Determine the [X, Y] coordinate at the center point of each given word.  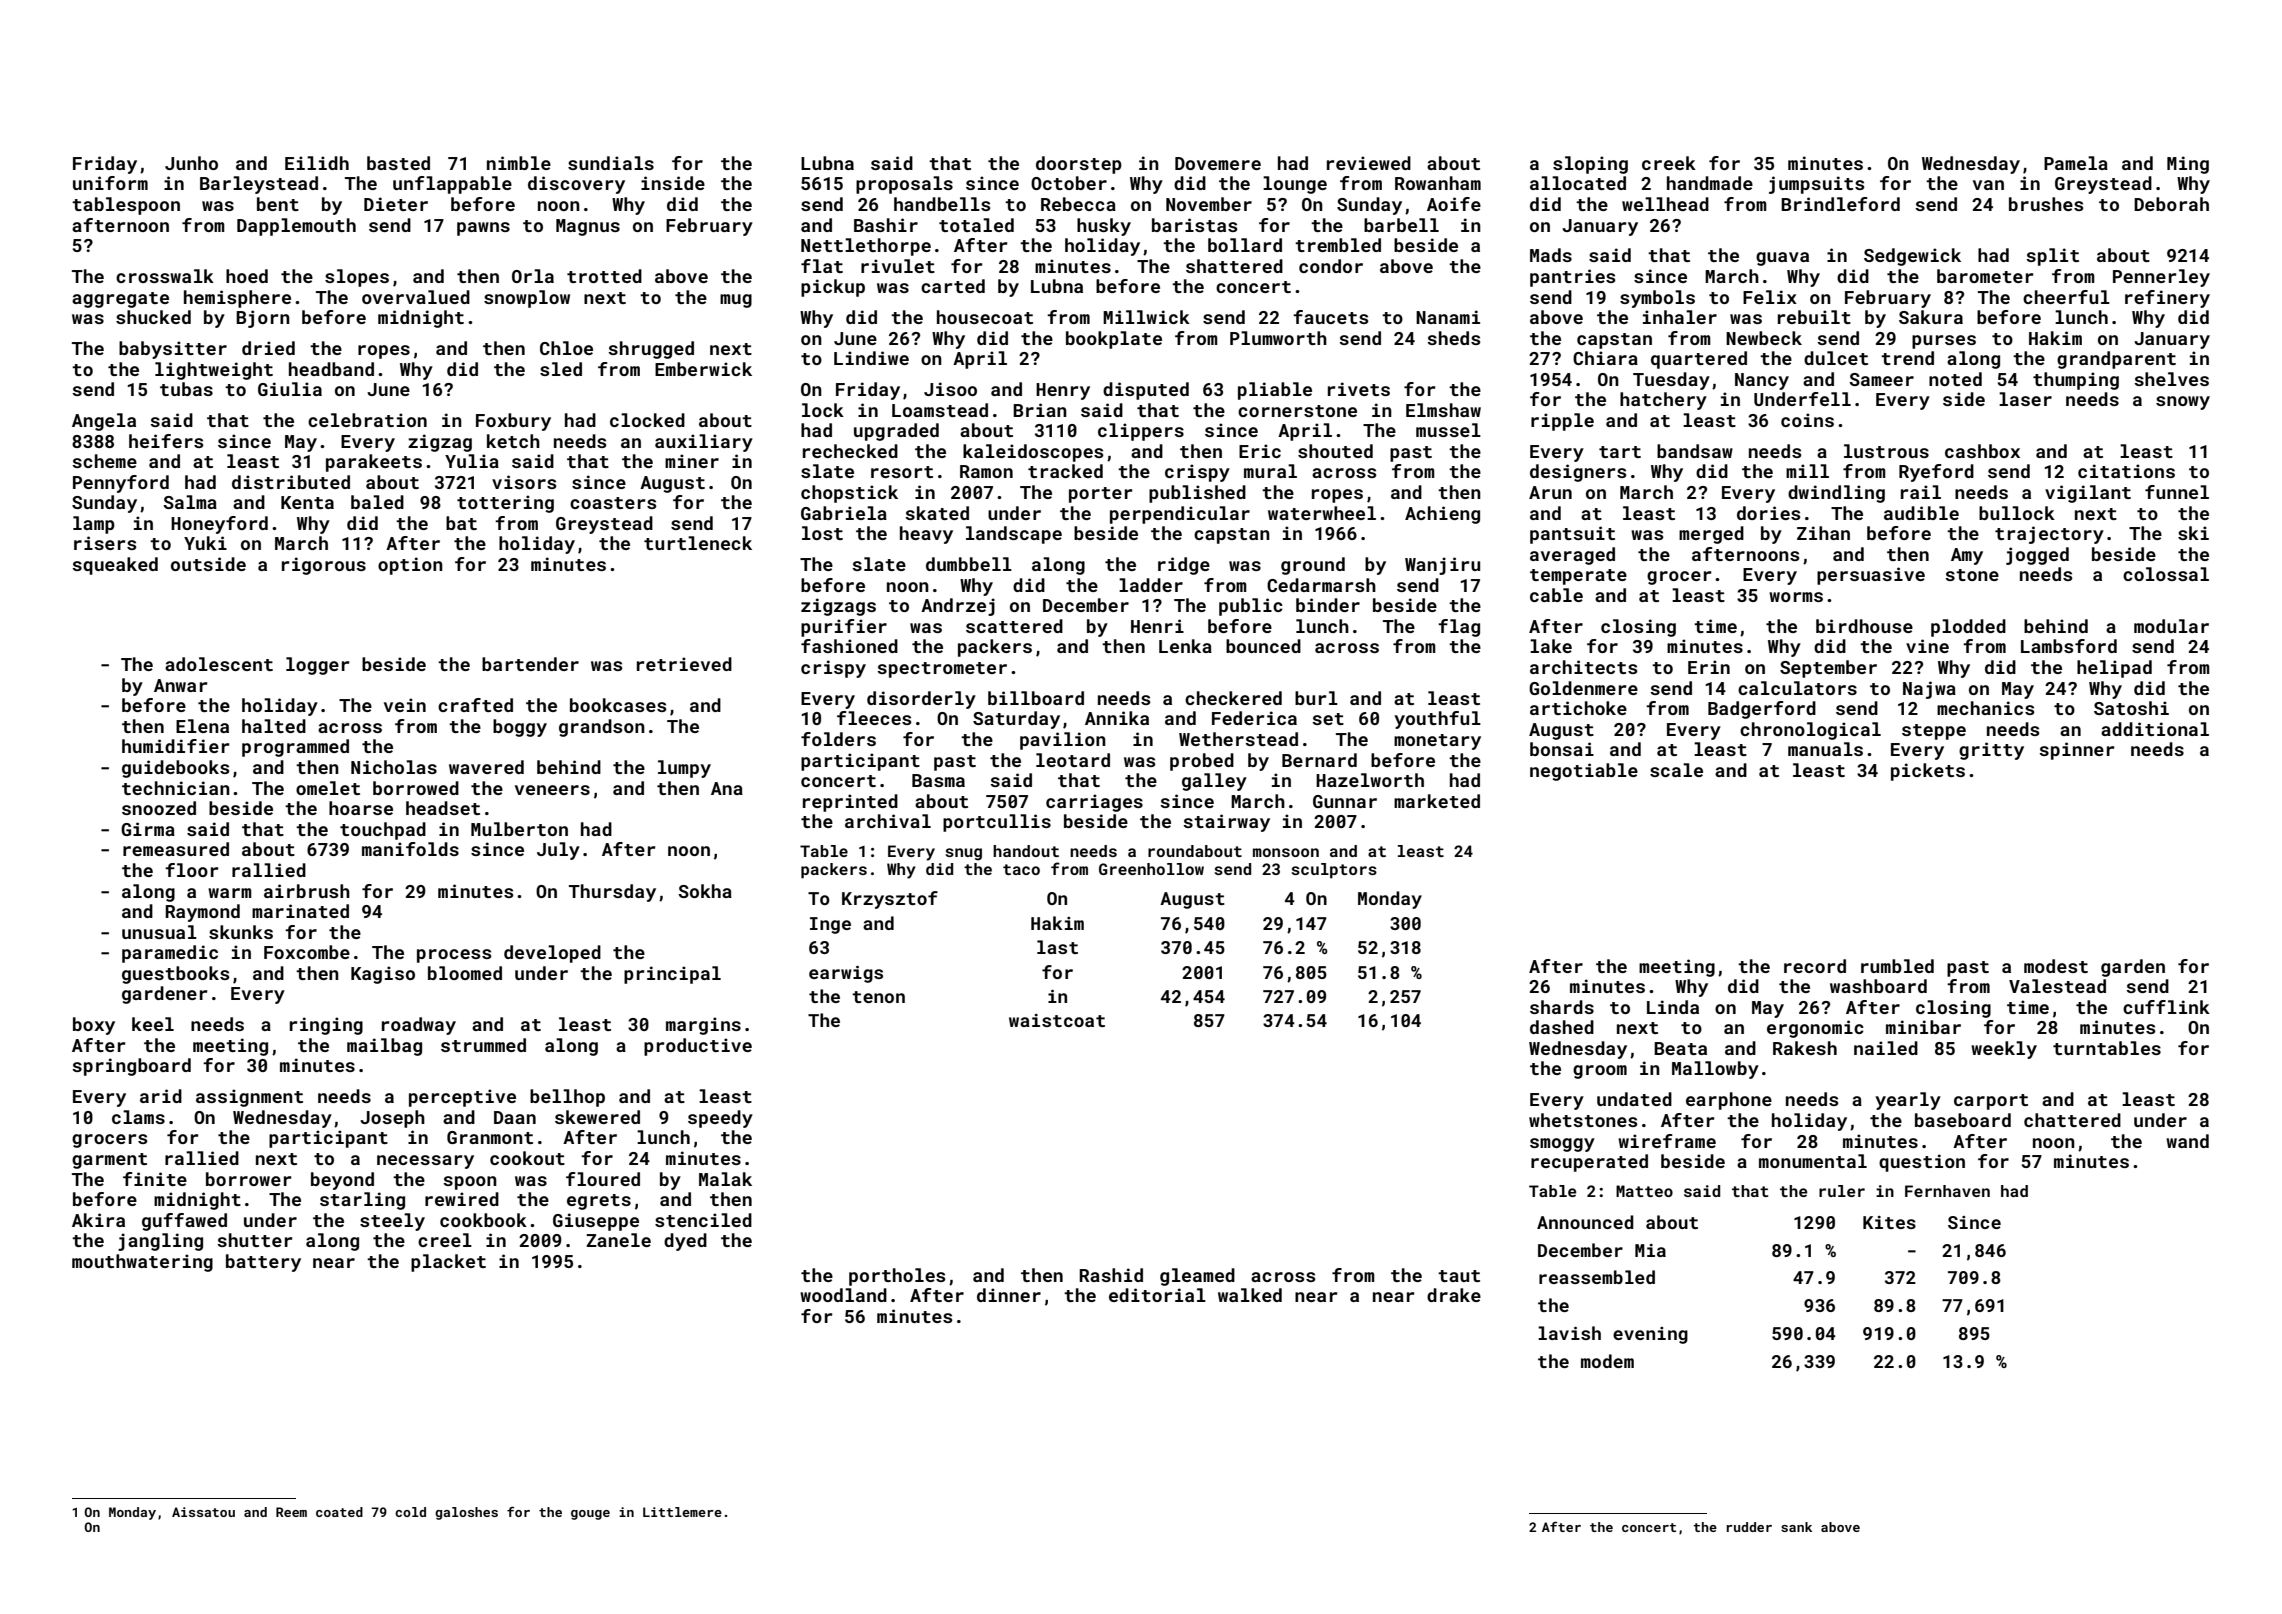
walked [1250, 1295]
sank [1796, 1527]
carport [1991, 1102]
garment [109, 1161]
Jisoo [950, 389]
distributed [291, 482]
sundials [611, 163]
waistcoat [1057, 1020]
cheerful [2066, 297]
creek [1669, 163]
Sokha [705, 891]
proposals [904, 185]
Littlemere [682, 1512]
